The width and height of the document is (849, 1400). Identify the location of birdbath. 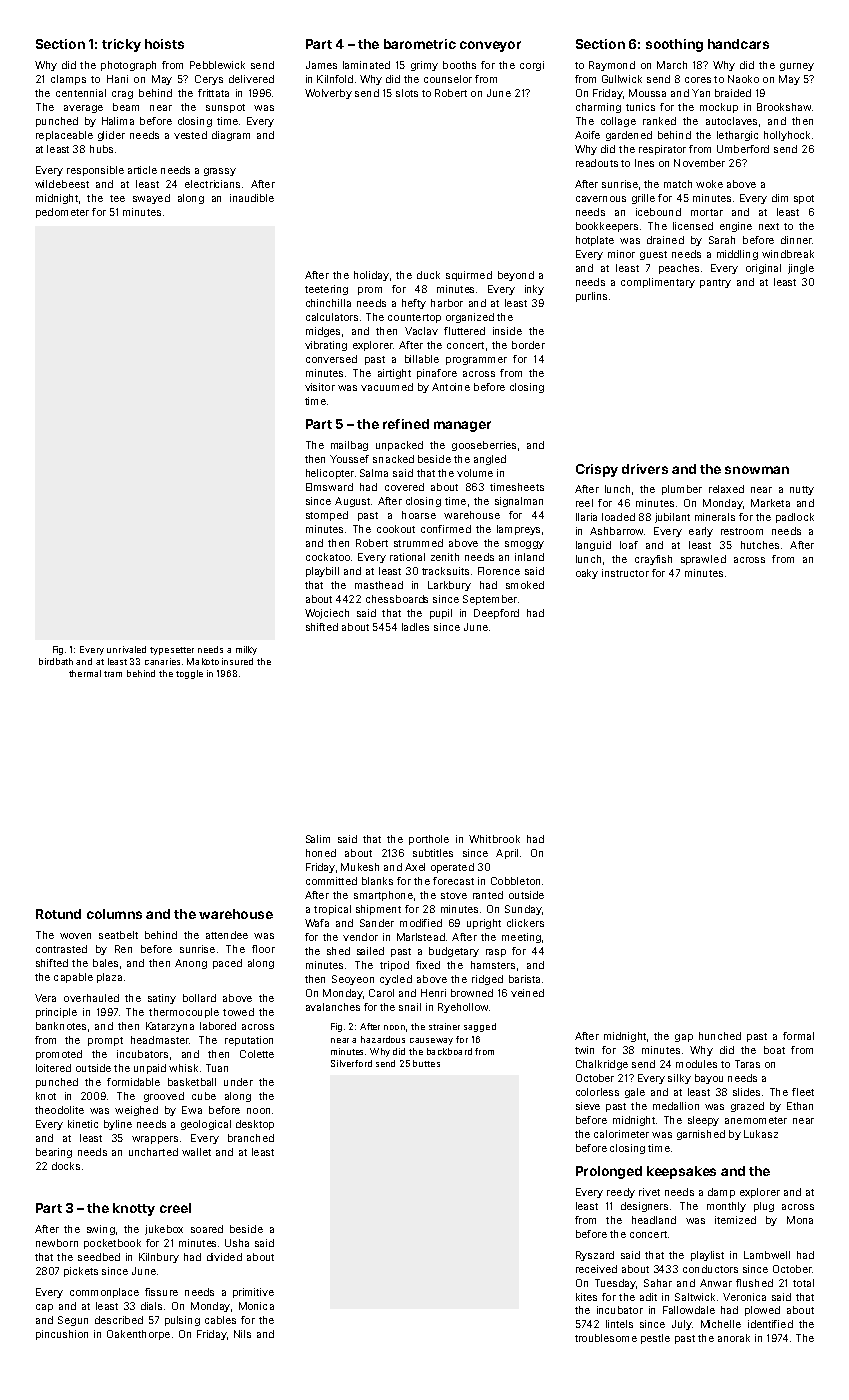
(56, 661).
